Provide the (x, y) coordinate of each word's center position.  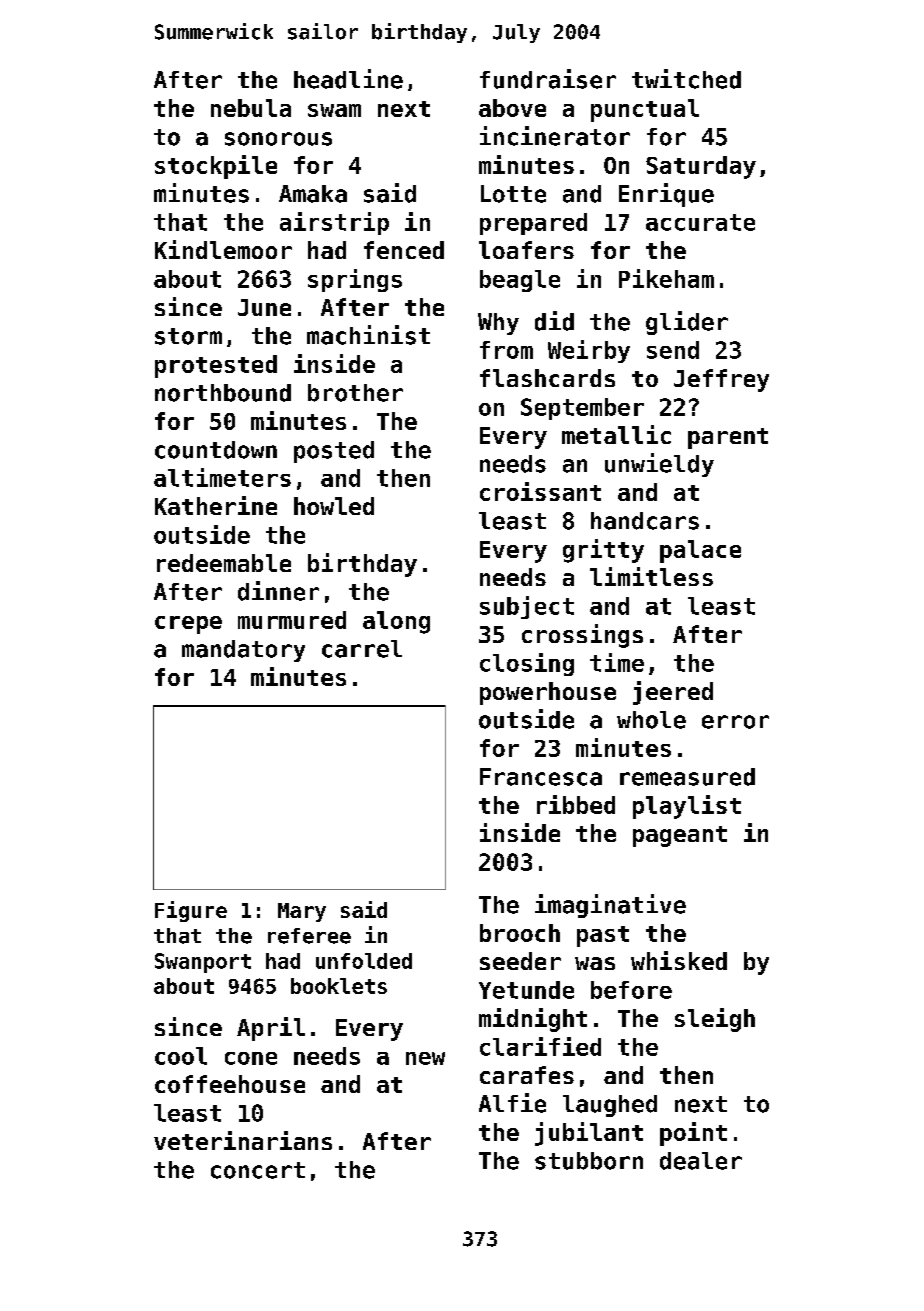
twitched (686, 79)
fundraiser (548, 79)
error (735, 722)
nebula (251, 108)
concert (258, 1170)
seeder (520, 961)
